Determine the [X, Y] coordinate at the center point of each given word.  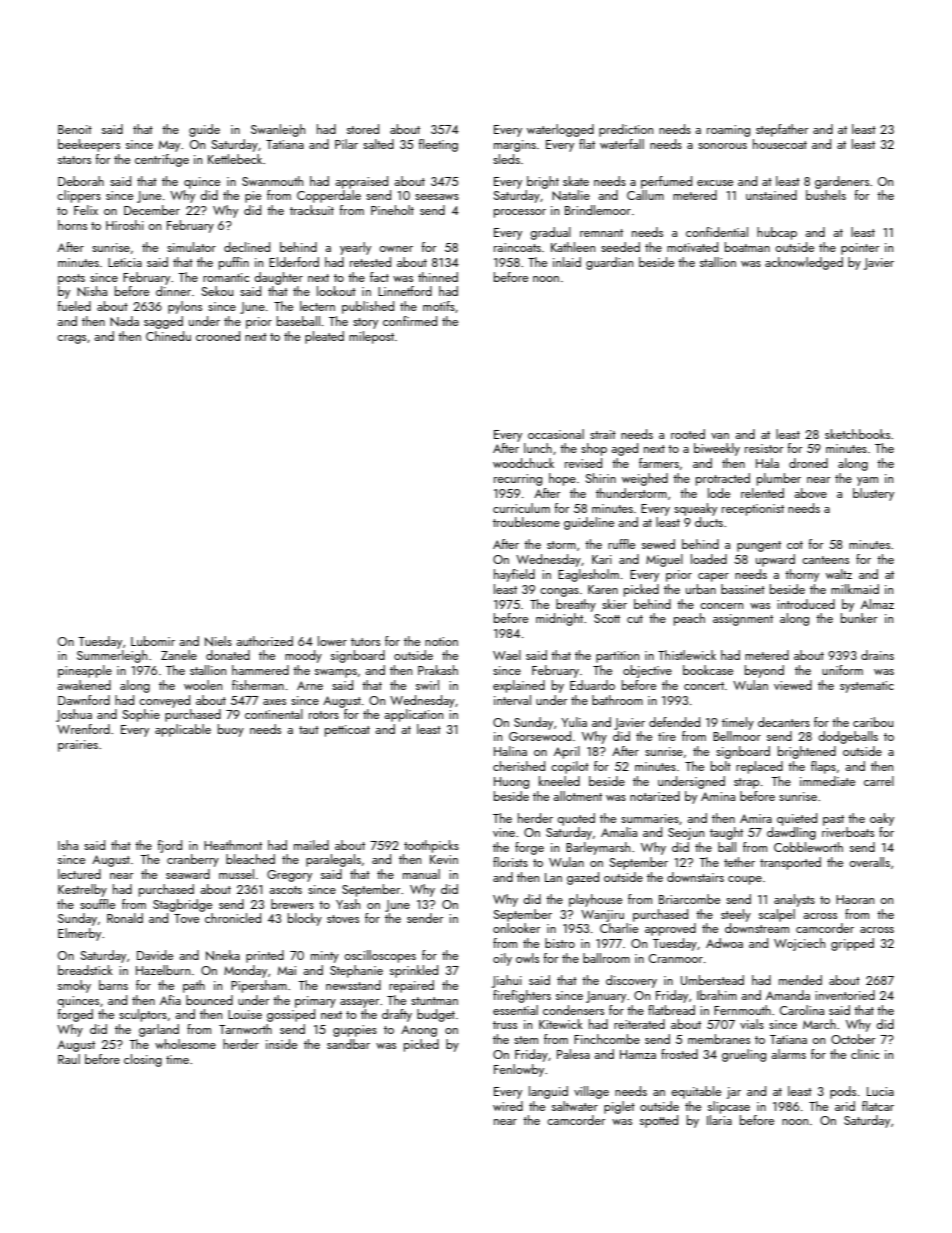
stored [363, 129]
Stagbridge [182, 905]
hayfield [514, 575]
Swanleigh [278, 130]
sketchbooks [857, 434]
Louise [245, 1014]
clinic [865, 1054]
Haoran [855, 899]
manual [421, 874]
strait [603, 434]
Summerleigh [112, 656]
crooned [218, 336]
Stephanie [356, 971]
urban [701, 589]
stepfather [782, 130]
